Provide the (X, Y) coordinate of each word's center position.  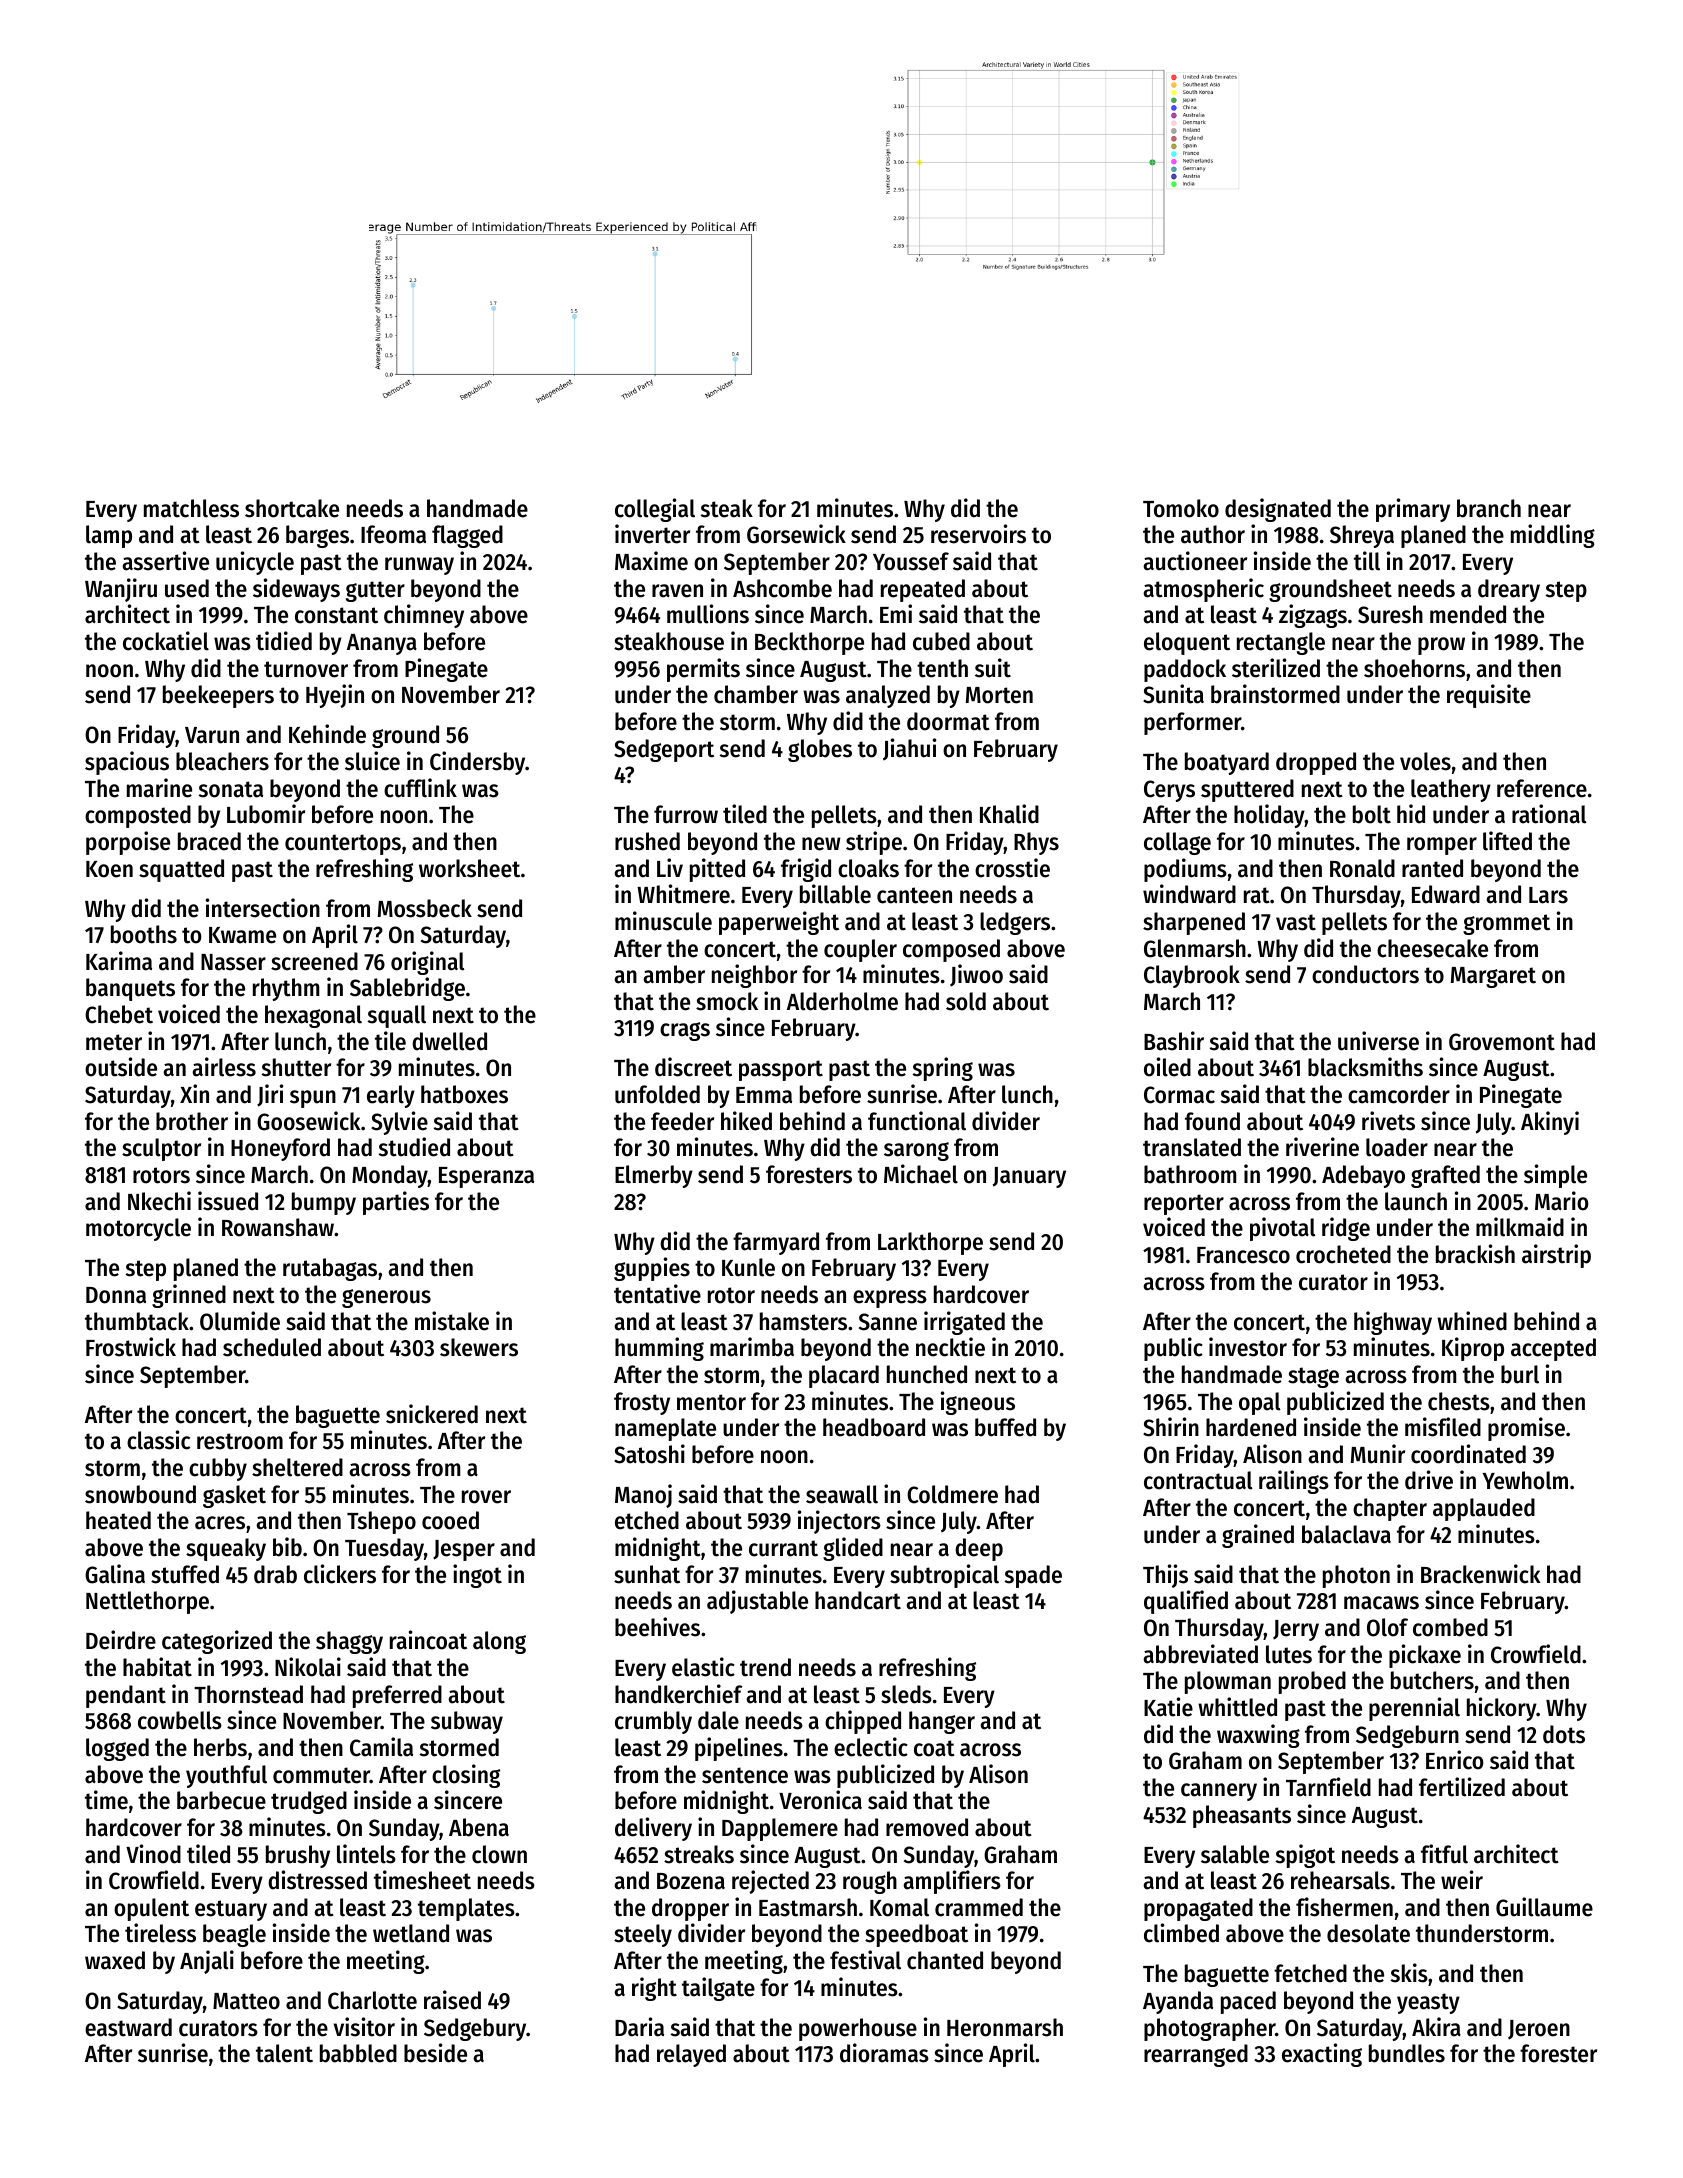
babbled (358, 2053)
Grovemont (1502, 1042)
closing (466, 1776)
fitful (1444, 1854)
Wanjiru (121, 590)
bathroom (1190, 1174)
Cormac (1179, 1095)
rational (1549, 814)
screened (314, 961)
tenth (942, 668)
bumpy (324, 1203)
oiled (1167, 1067)
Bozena (691, 1881)
